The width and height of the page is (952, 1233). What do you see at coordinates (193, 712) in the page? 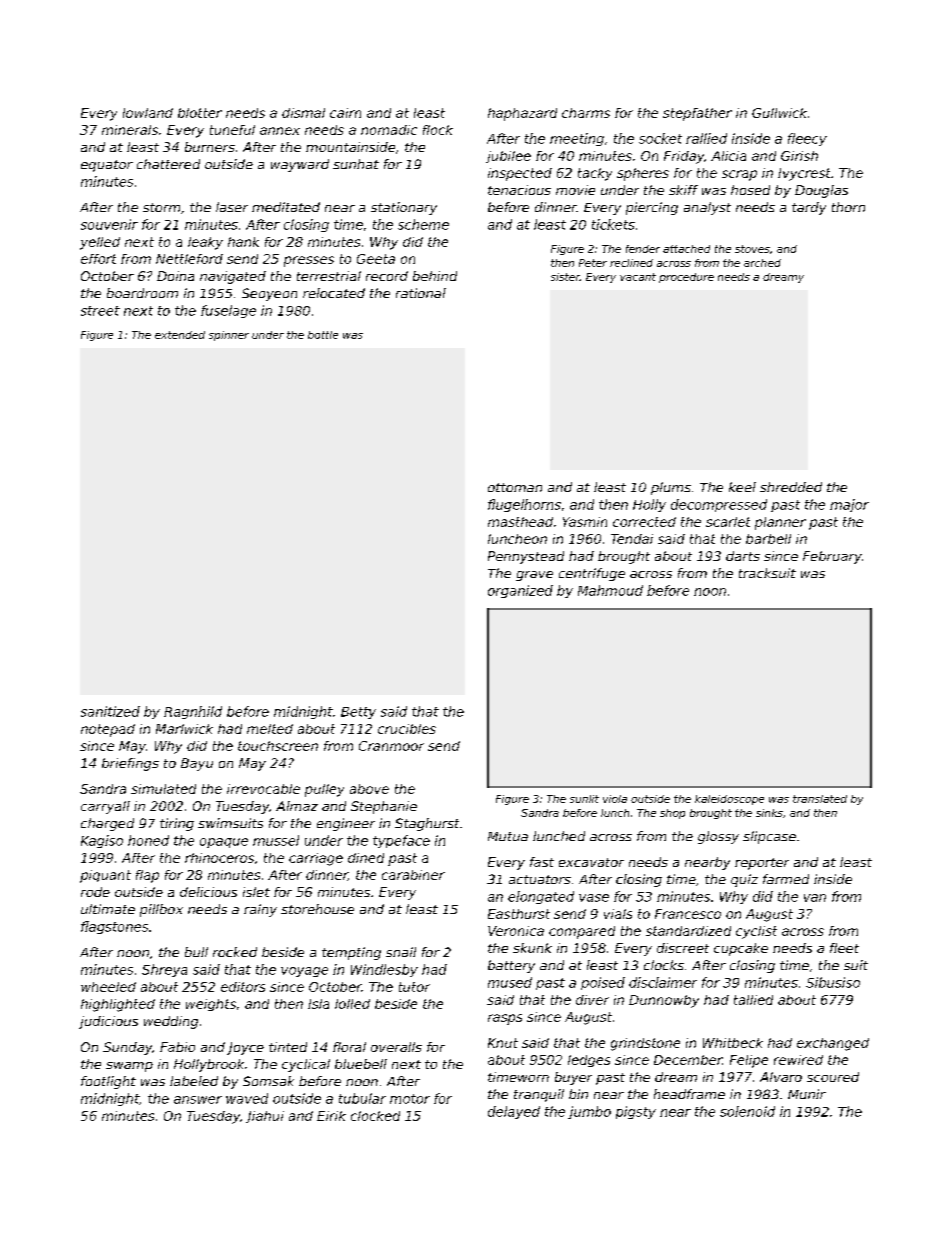
I see `Ragnhild` at bounding box center [193, 712].
